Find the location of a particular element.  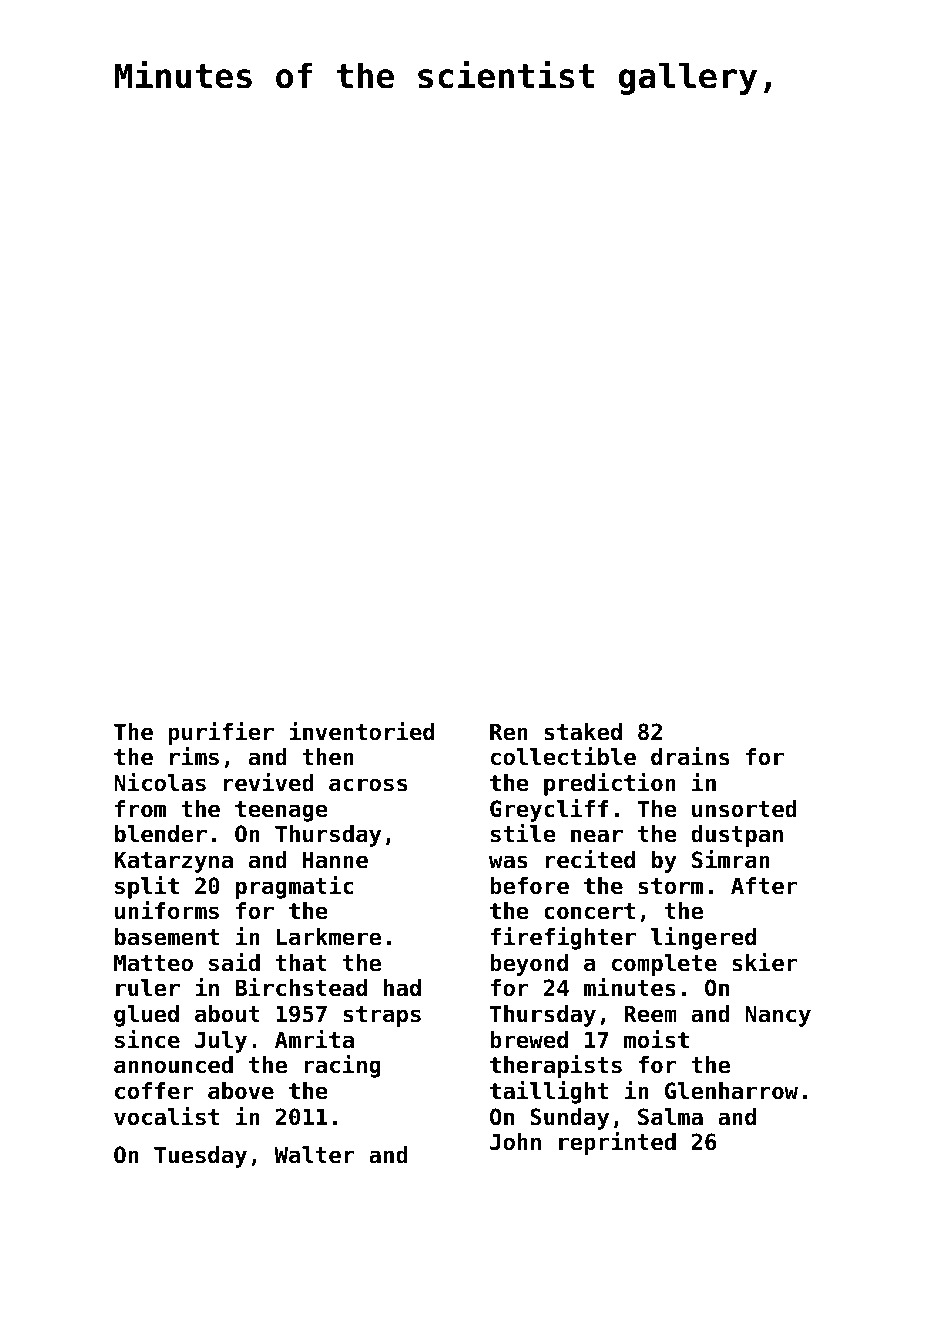

Ren is located at coordinates (509, 732).
